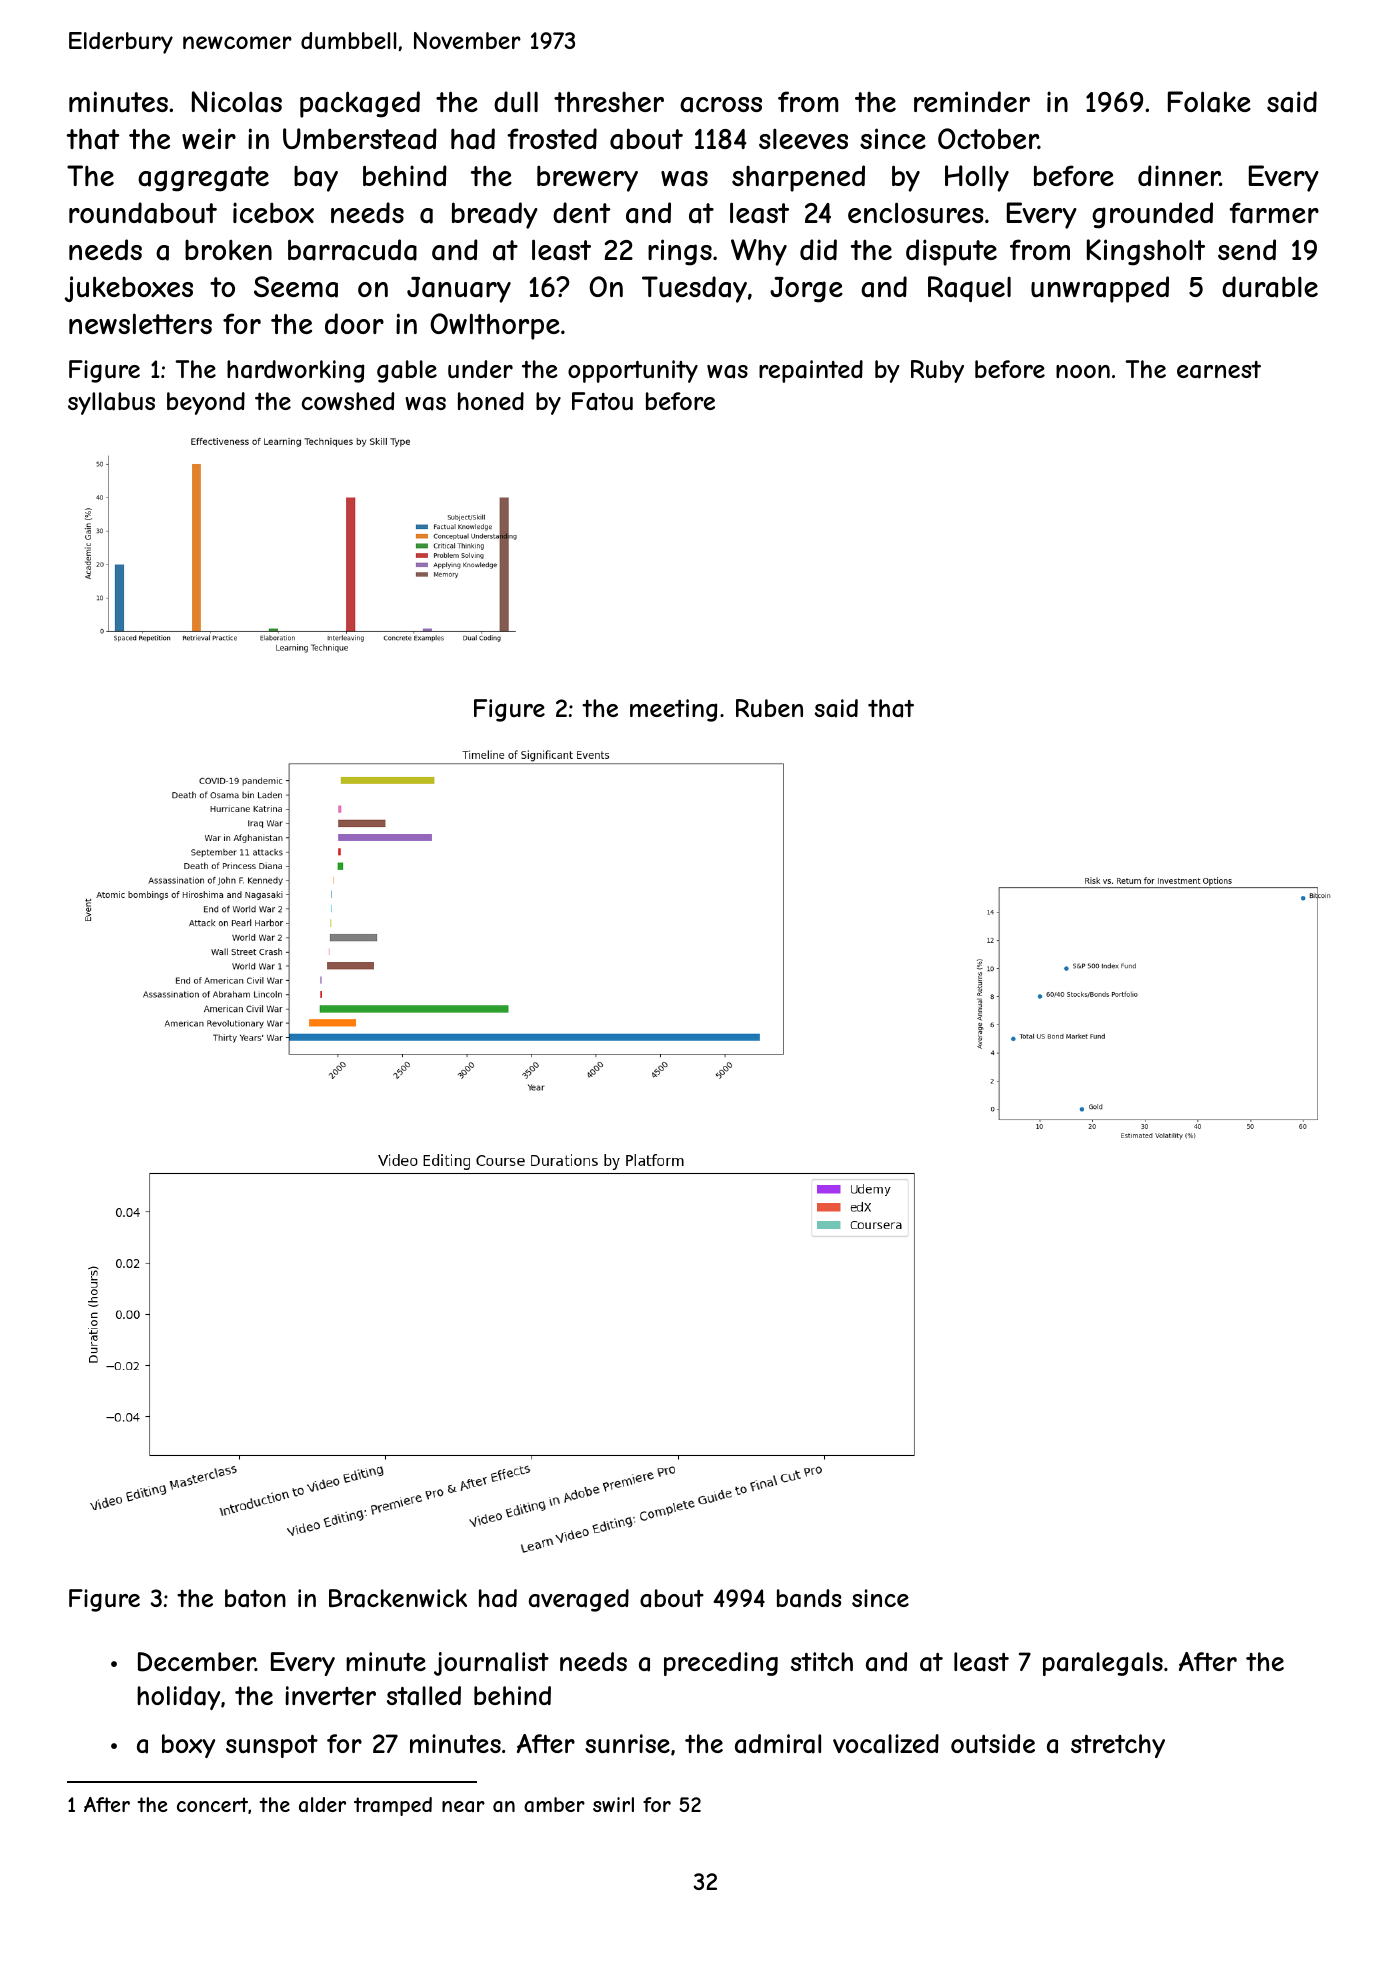  I want to click on Ruben, so click(769, 708).
